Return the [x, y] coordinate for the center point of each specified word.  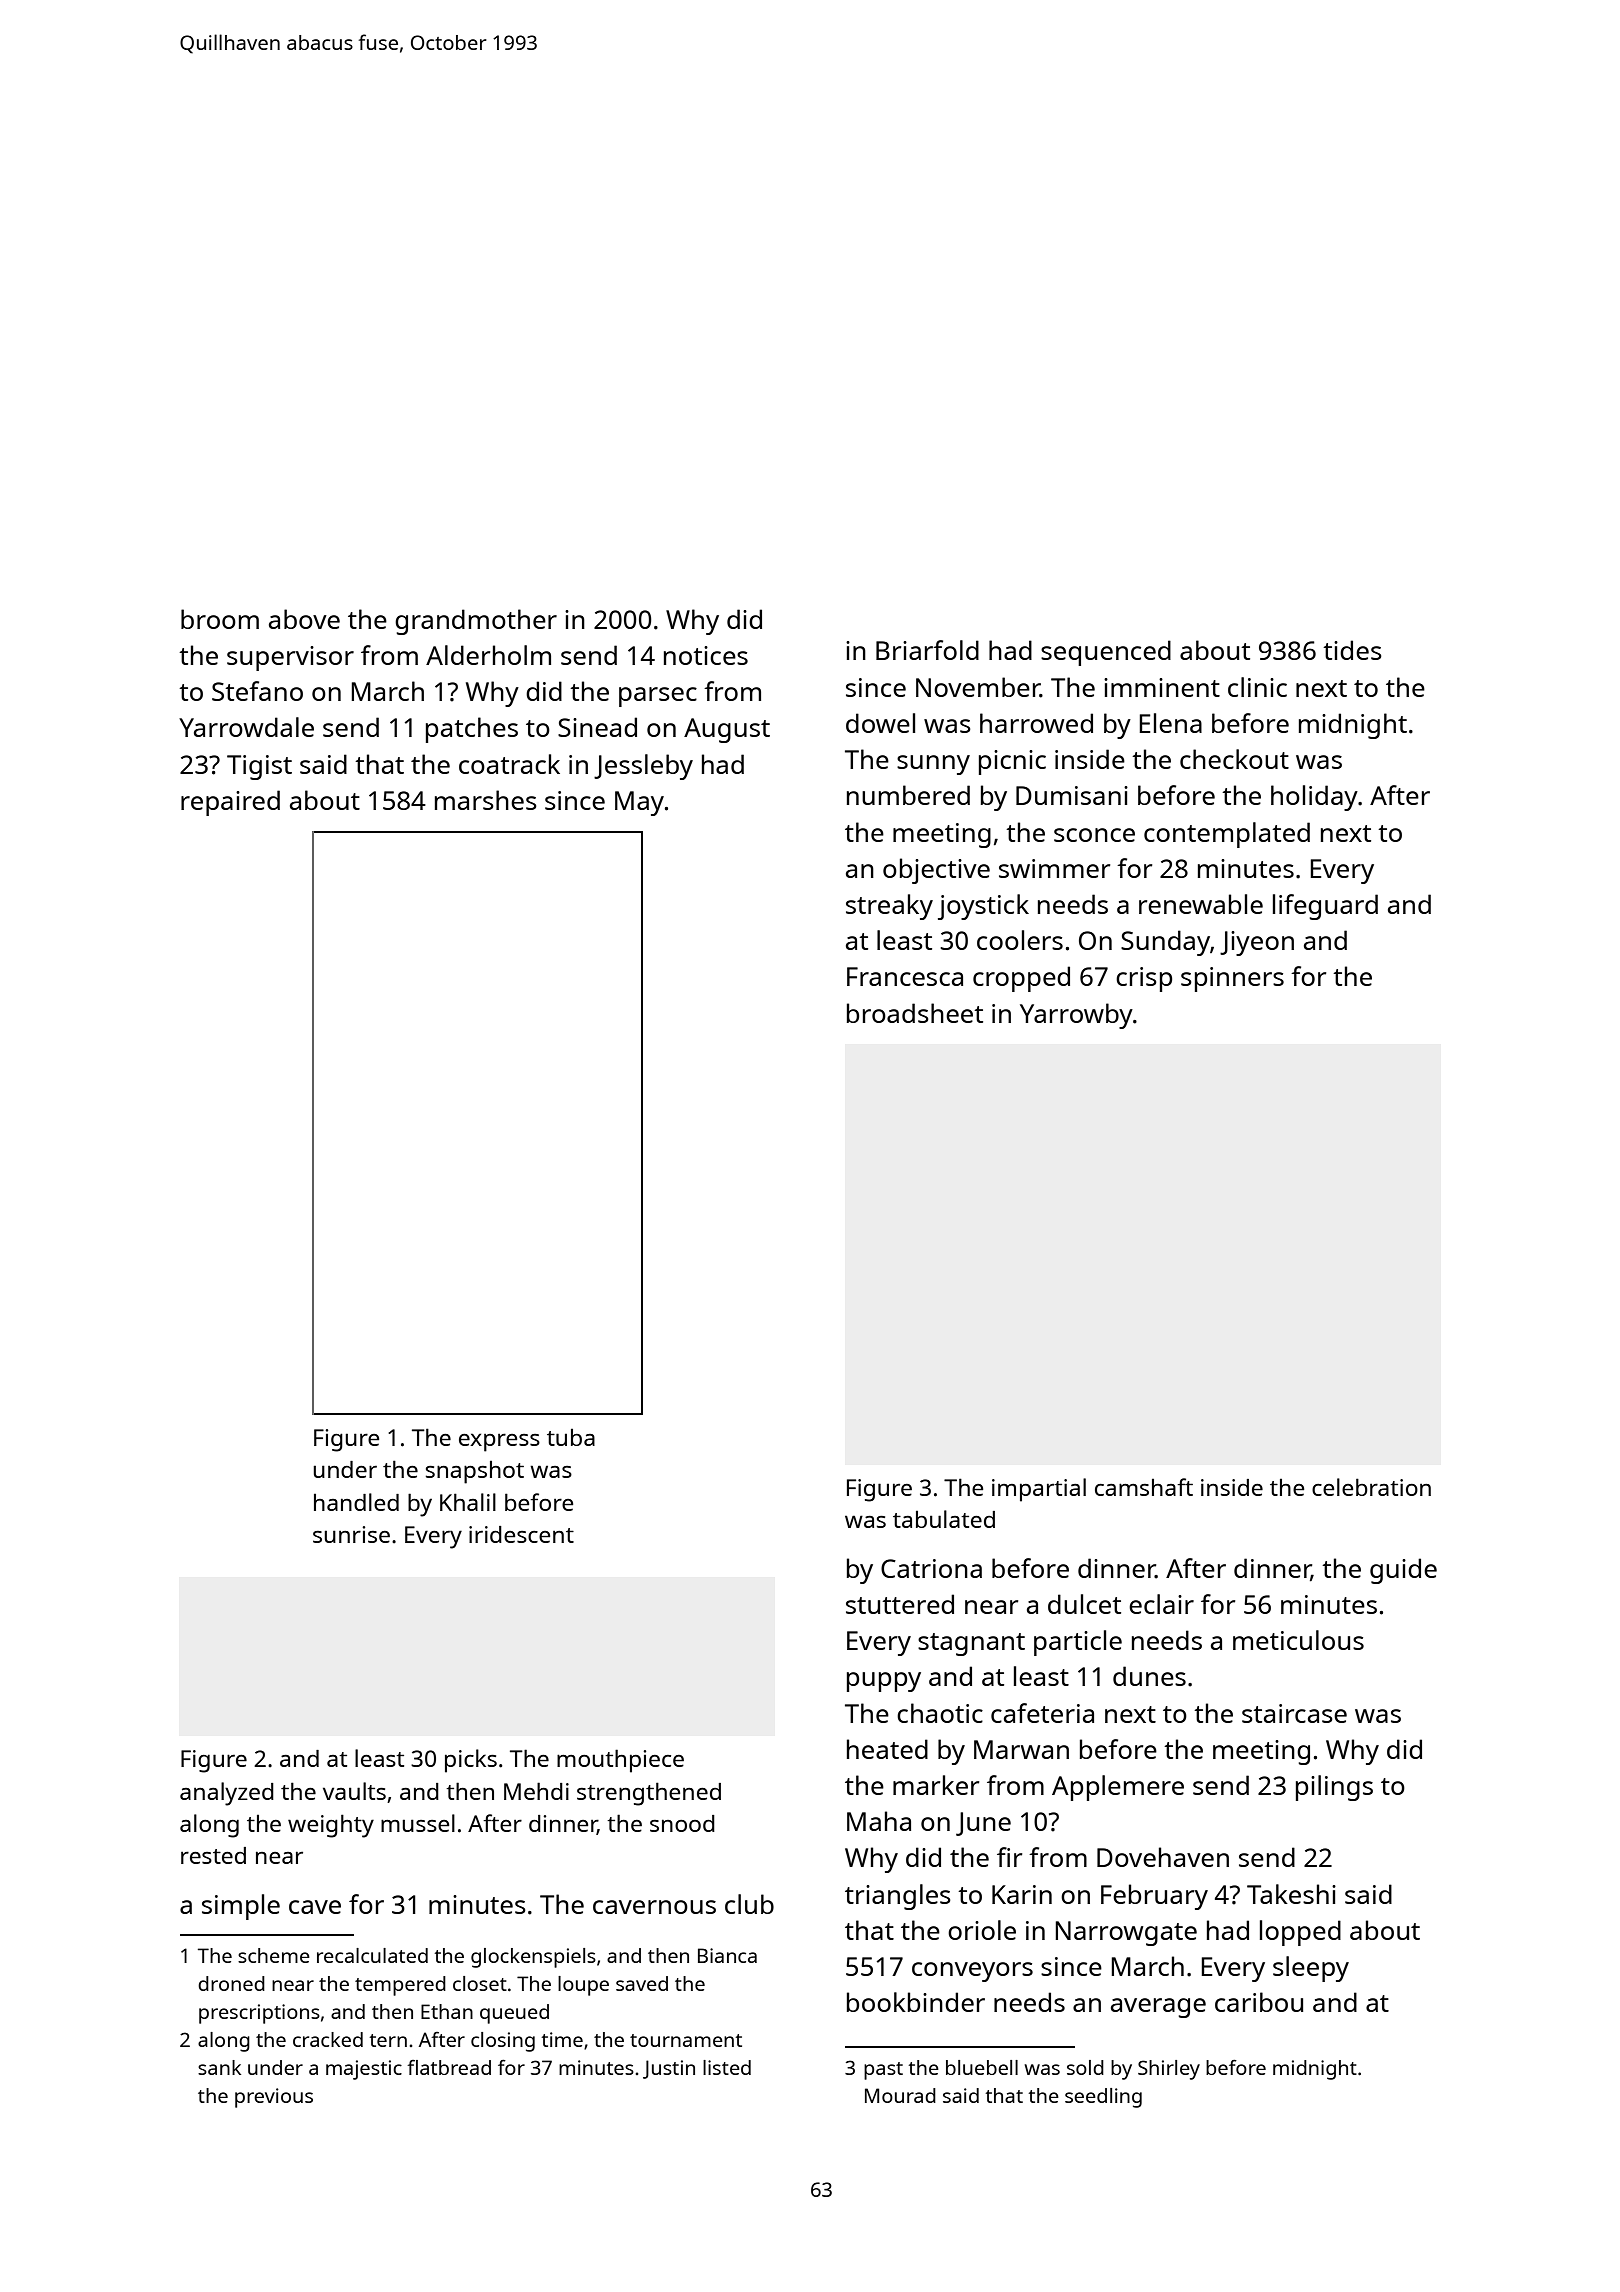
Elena [1170, 723]
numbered [908, 795]
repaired [230, 803]
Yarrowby [1076, 1016]
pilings [1334, 1788]
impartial [1039, 1490]
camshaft [1144, 1487]
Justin [669, 2069]
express [499, 1442]
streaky [889, 907]
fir [1009, 1857]
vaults [354, 1791]
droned [231, 1983]
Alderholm [488, 655]
